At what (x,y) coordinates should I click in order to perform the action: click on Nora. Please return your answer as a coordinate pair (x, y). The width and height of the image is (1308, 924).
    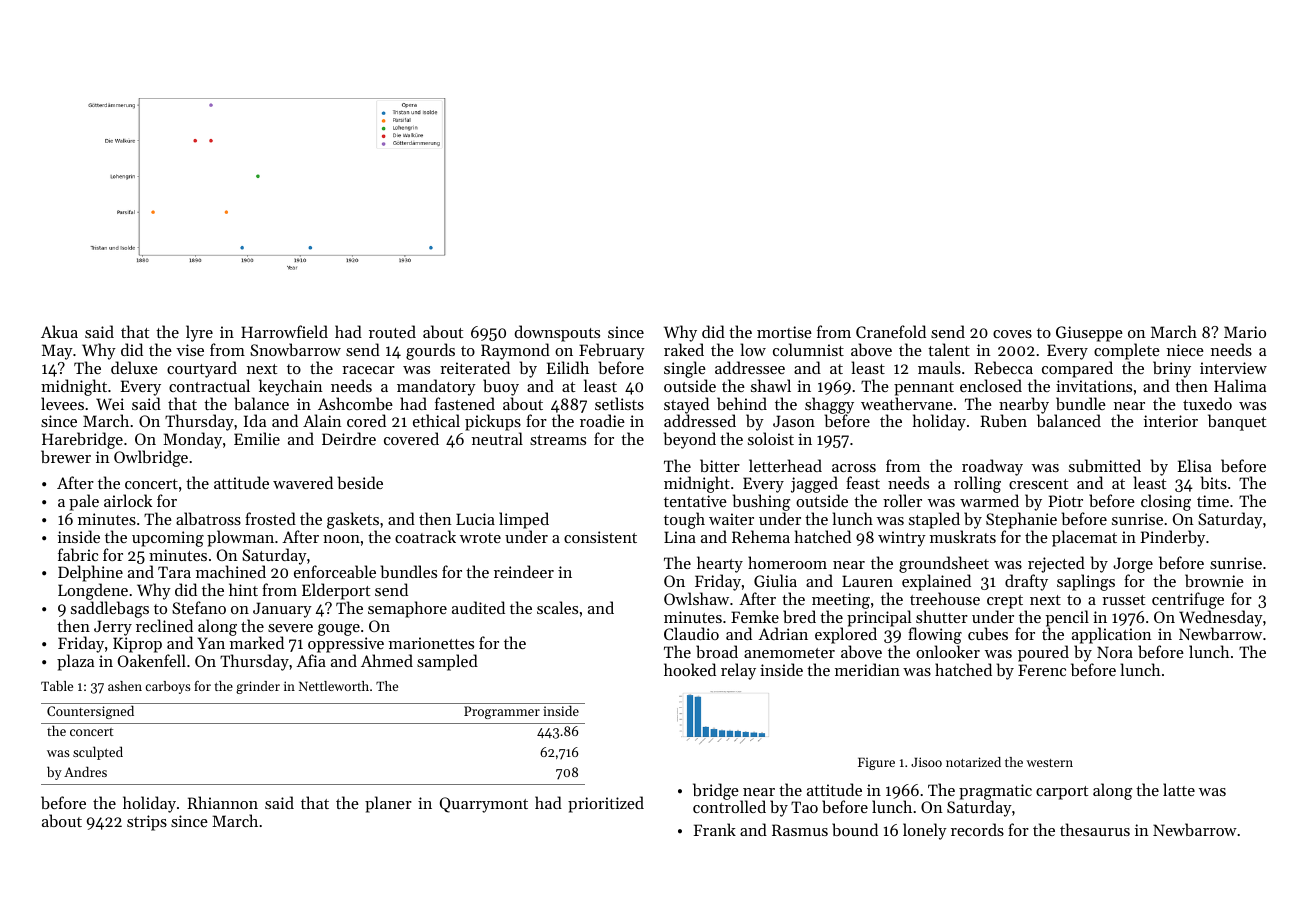
    Looking at the image, I should click on (1115, 652).
